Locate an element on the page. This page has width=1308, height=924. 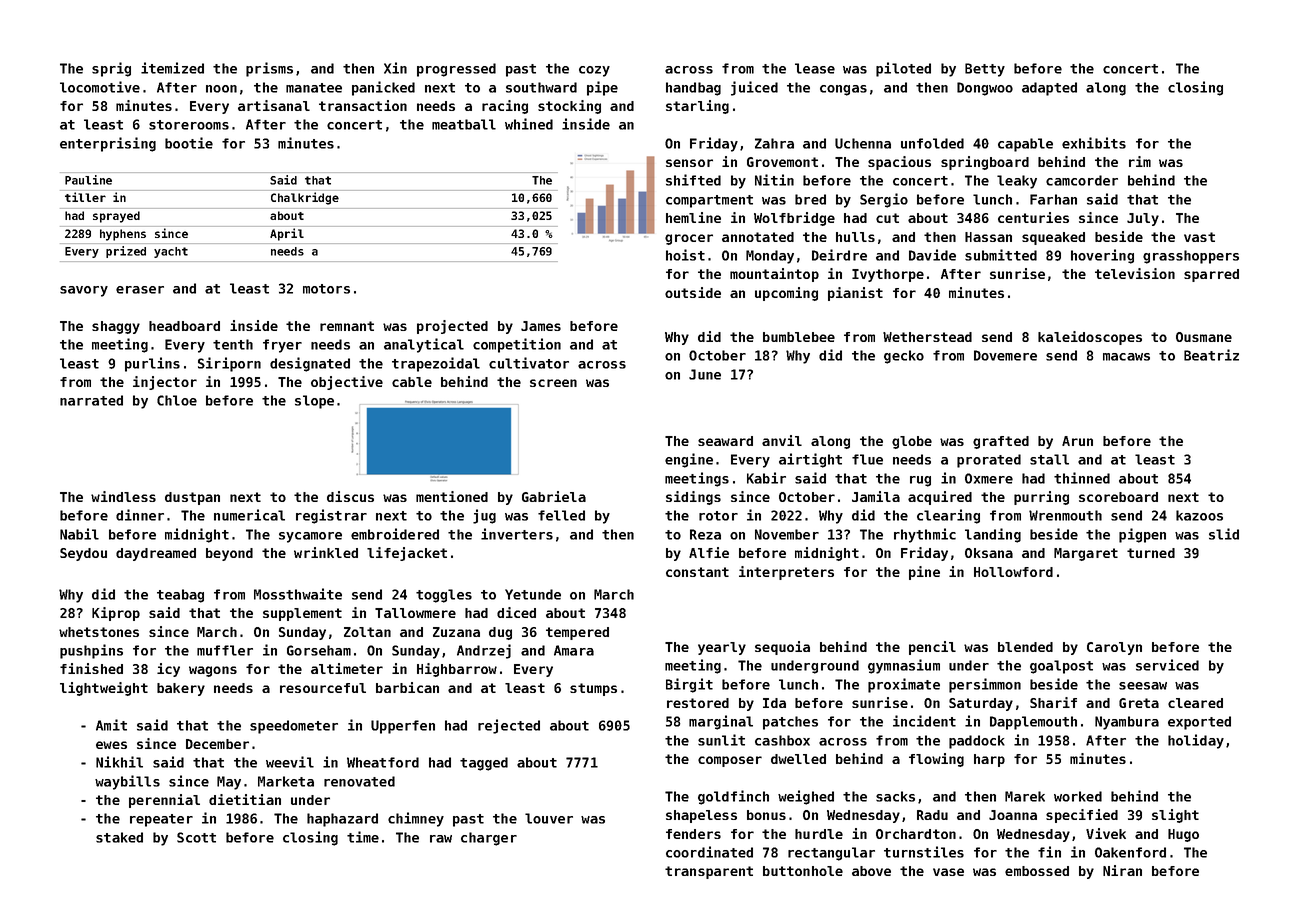
lease is located at coordinates (815, 68).
